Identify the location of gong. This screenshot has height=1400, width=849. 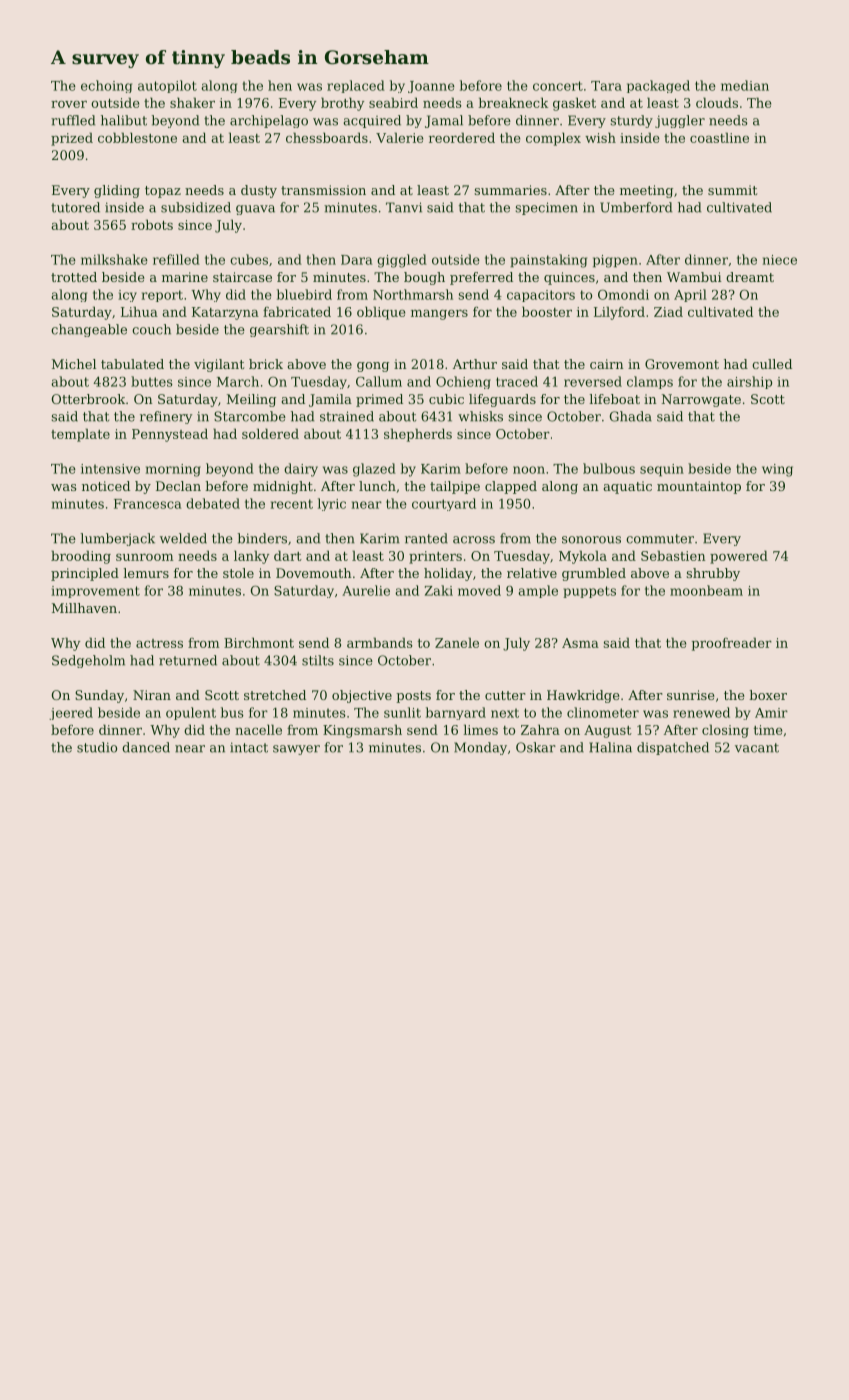
(373, 367).
